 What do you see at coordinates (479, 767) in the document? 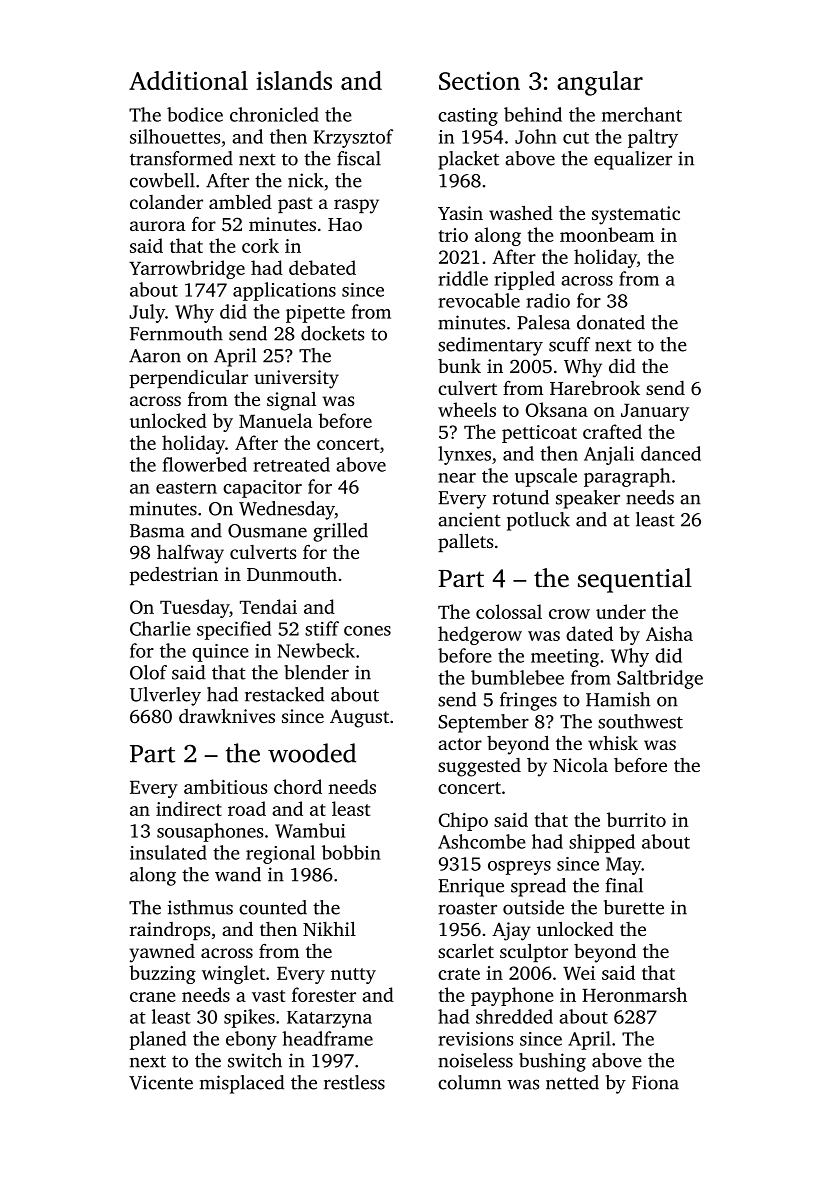
I see `suggested` at bounding box center [479, 767].
